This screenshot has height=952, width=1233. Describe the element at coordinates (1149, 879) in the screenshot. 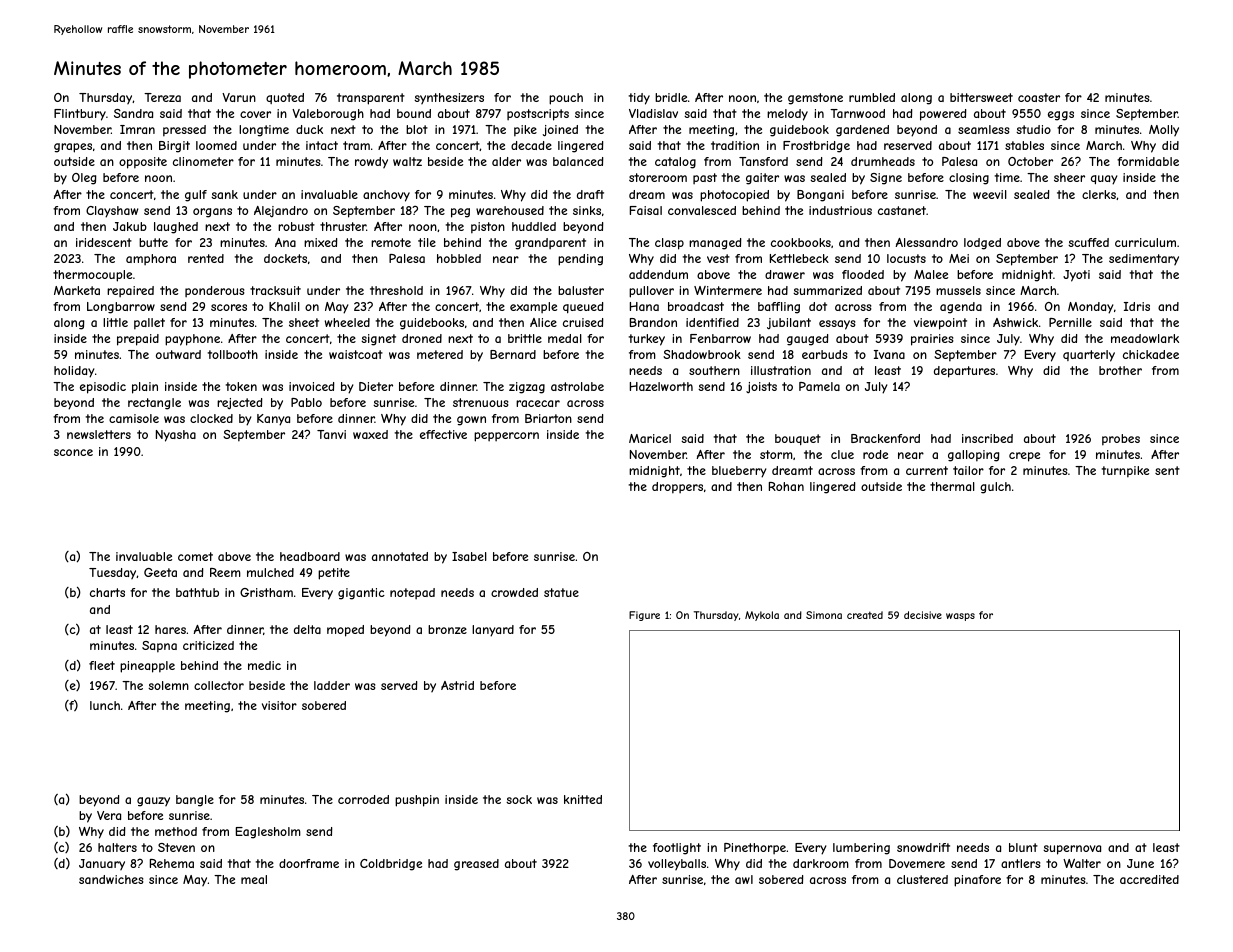

I see `accredited` at that location.
